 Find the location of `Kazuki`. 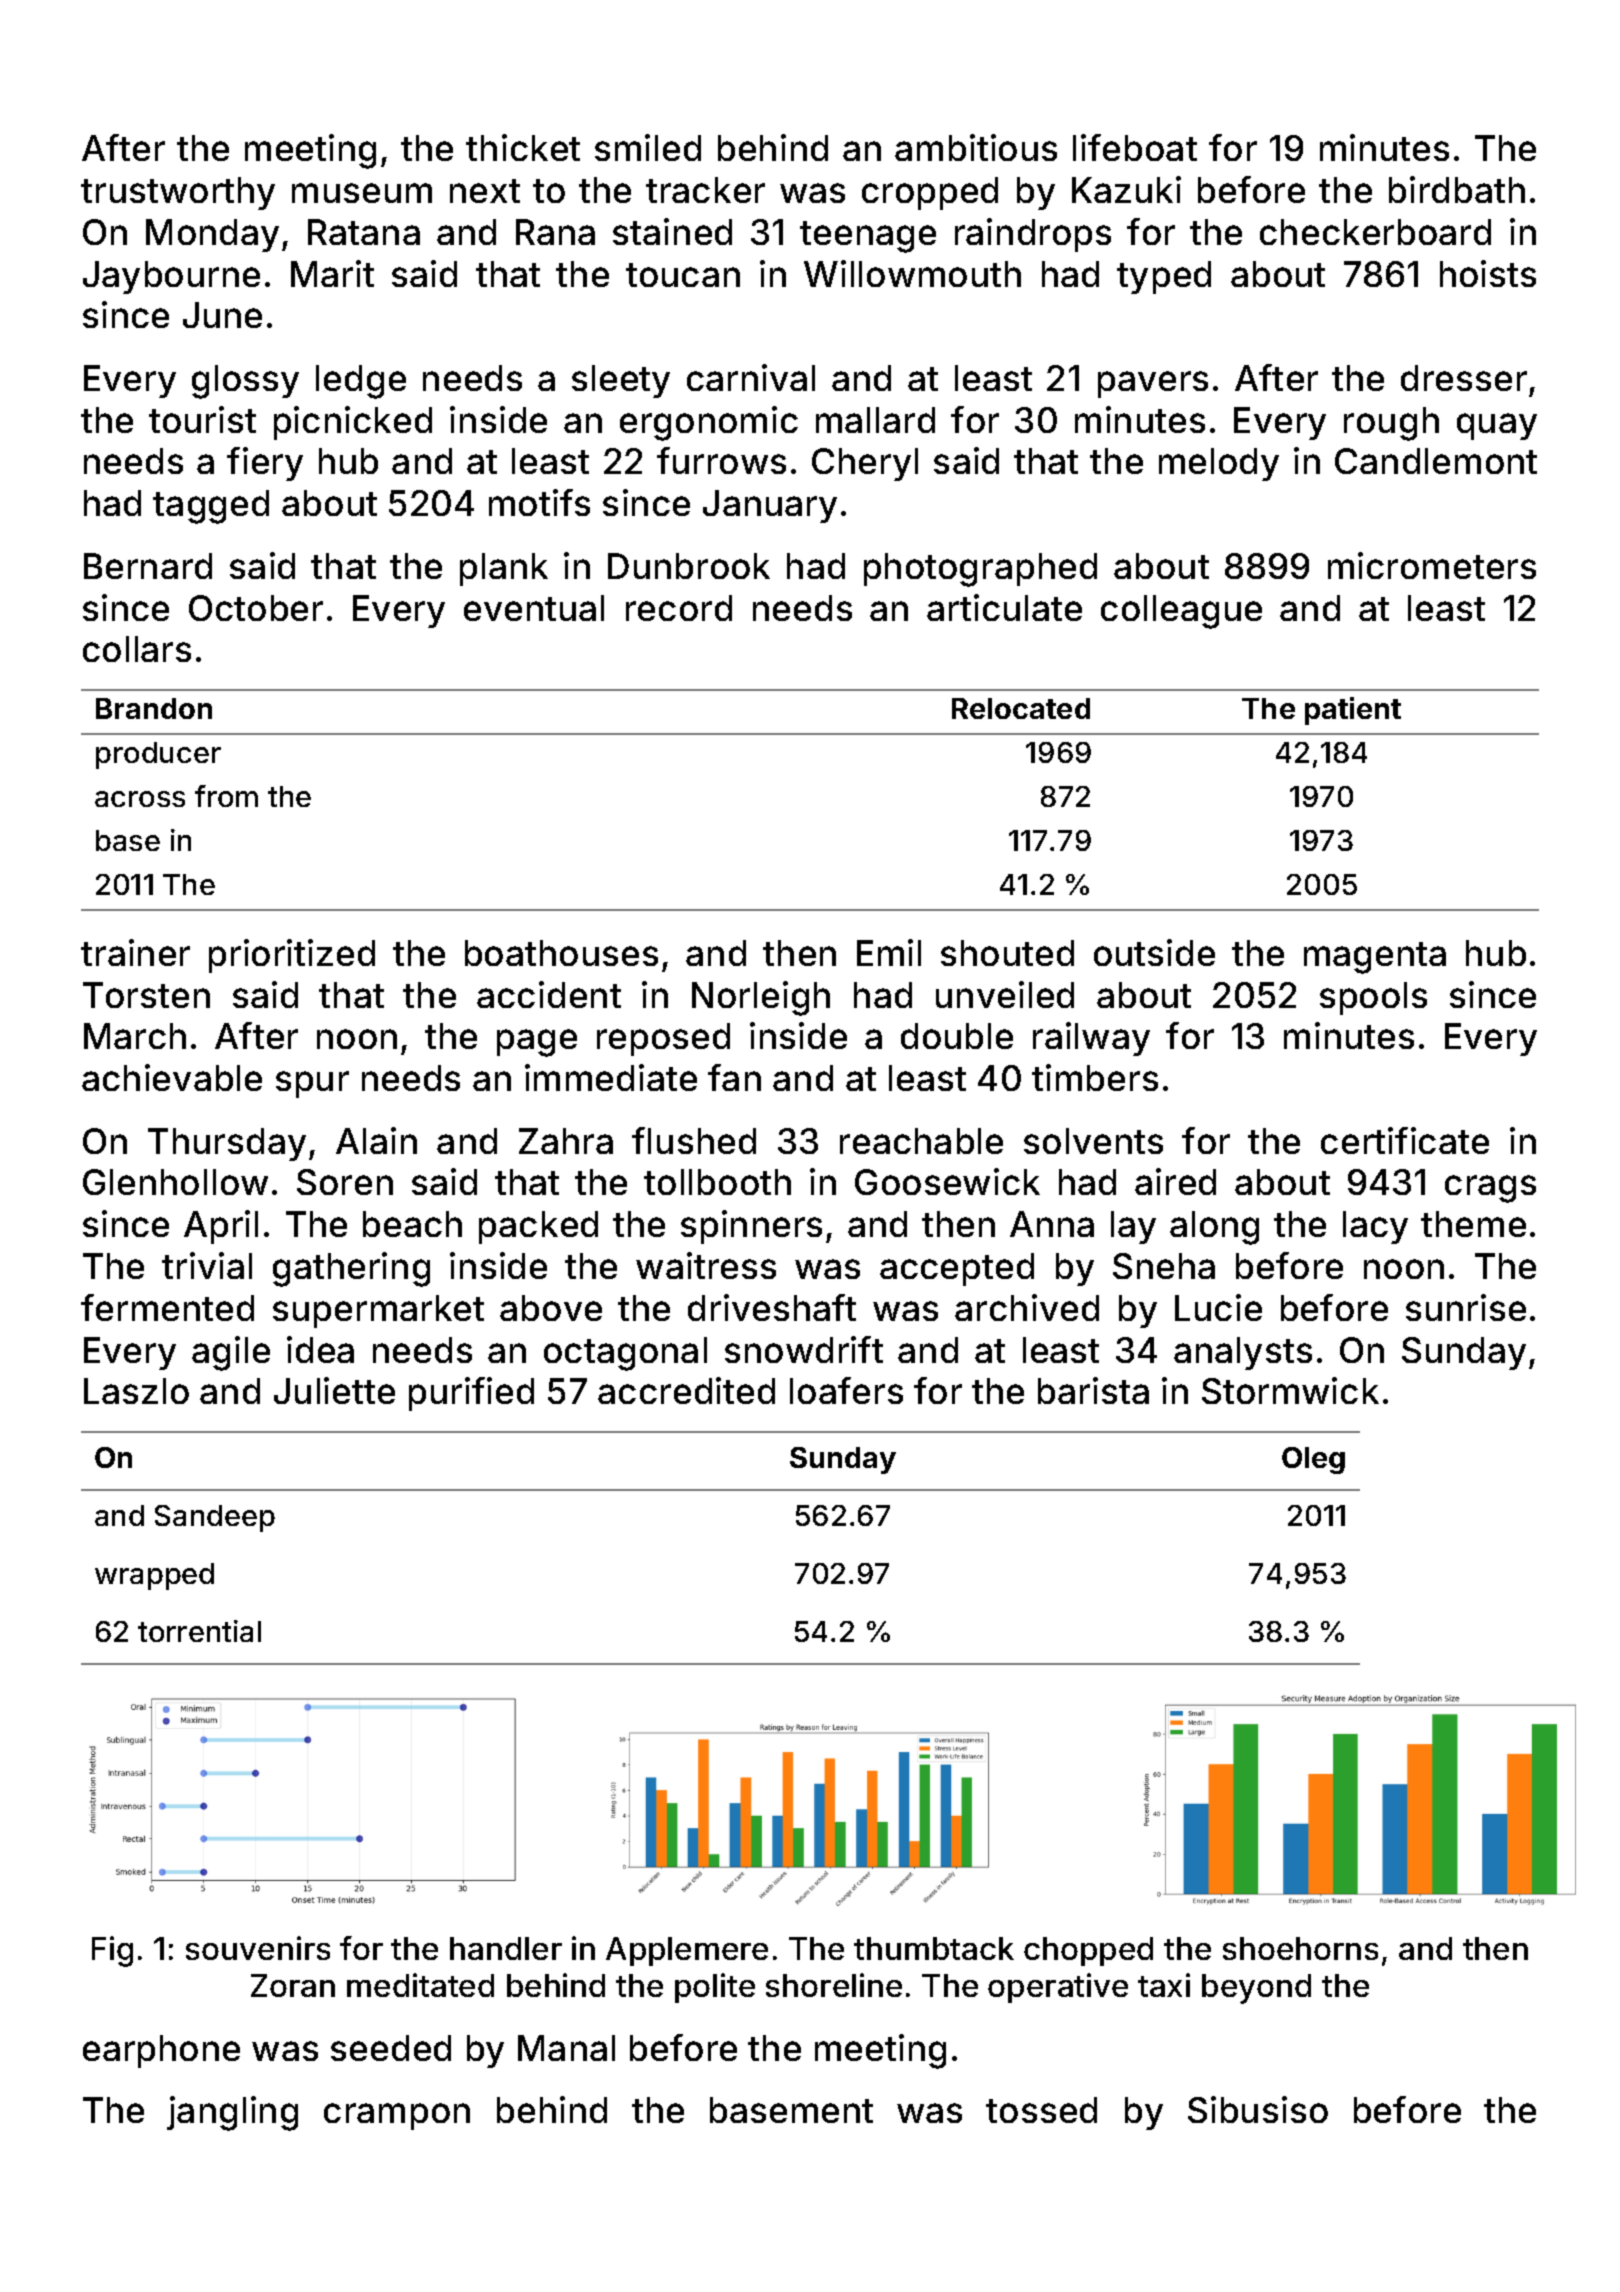

Kazuki is located at coordinates (1126, 189).
